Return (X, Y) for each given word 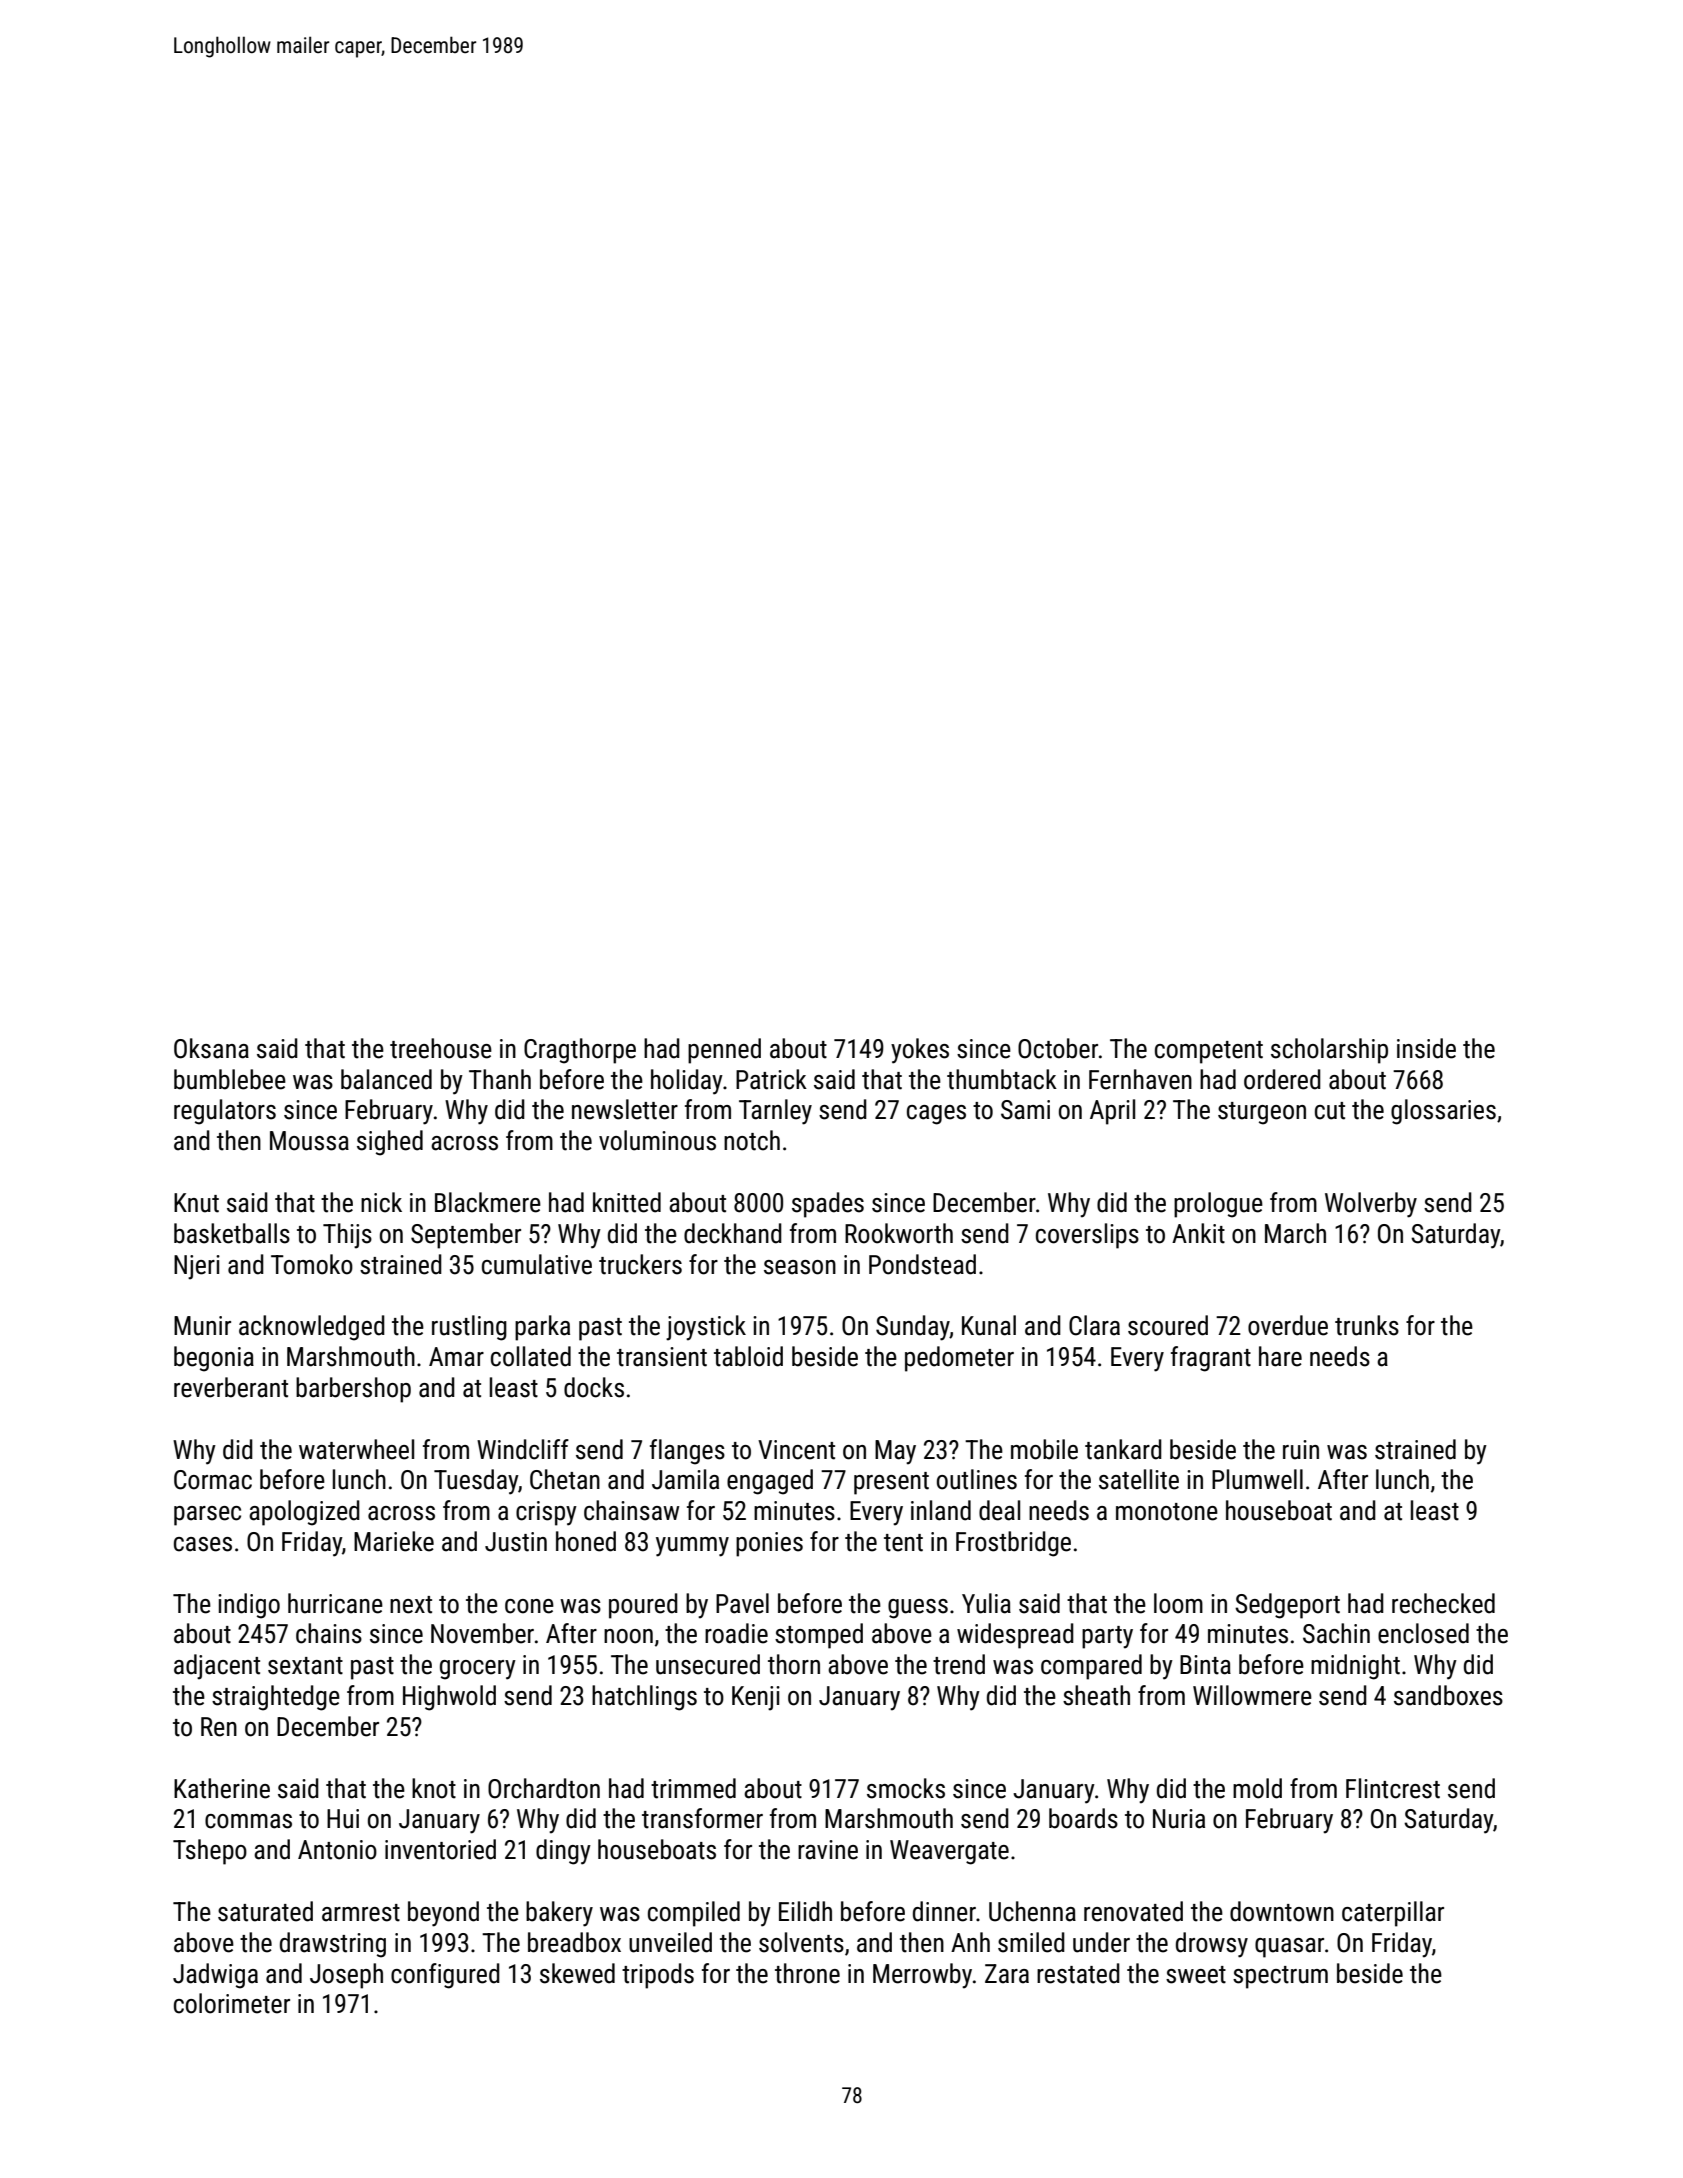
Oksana (211, 1048)
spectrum (1280, 1977)
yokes (920, 1051)
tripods (658, 1976)
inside (1426, 1048)
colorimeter (232, 2003)
